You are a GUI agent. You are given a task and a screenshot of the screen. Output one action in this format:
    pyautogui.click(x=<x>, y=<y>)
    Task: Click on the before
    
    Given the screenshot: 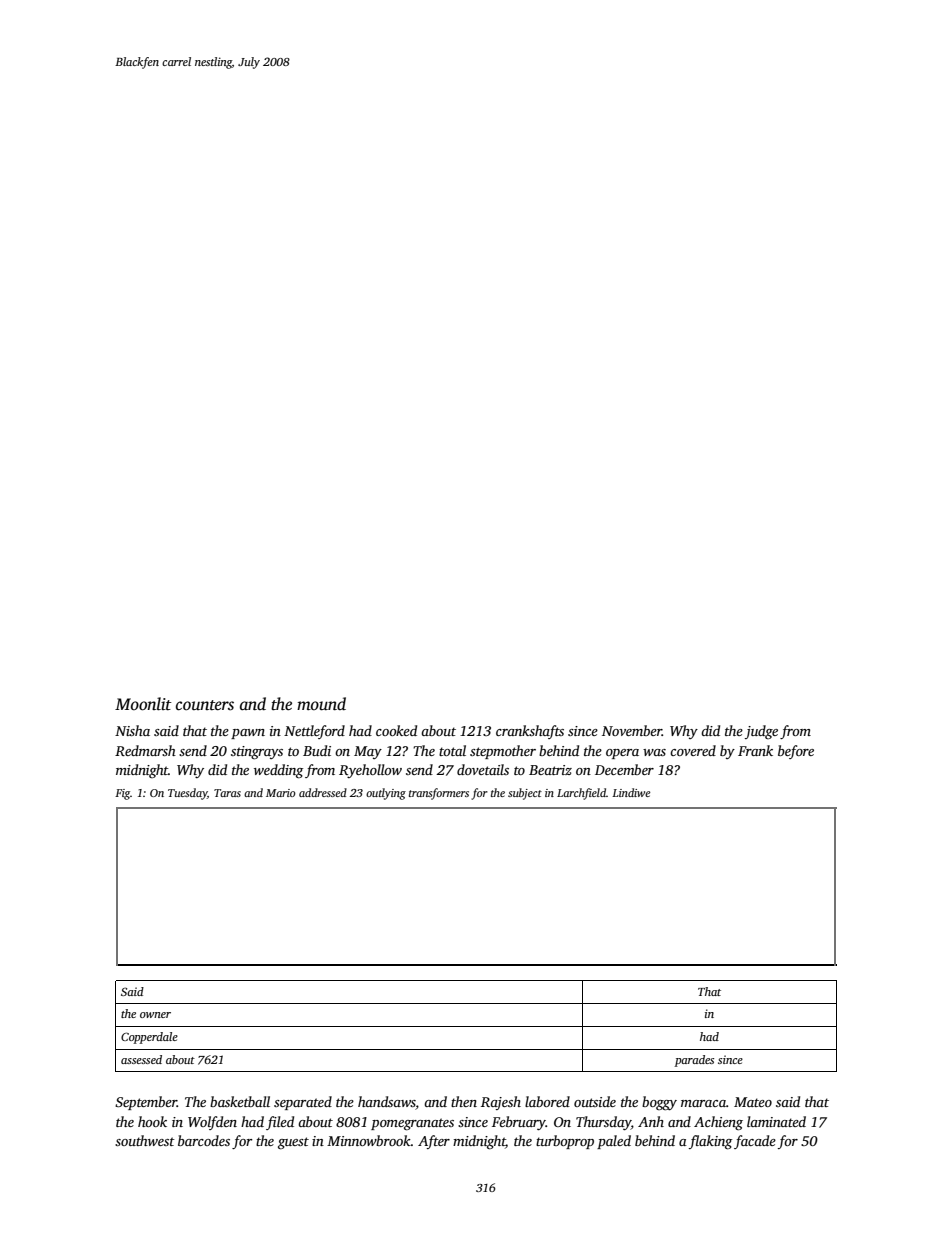 What is the action you would take?
    pyautogui.click(x=796, y=752)
